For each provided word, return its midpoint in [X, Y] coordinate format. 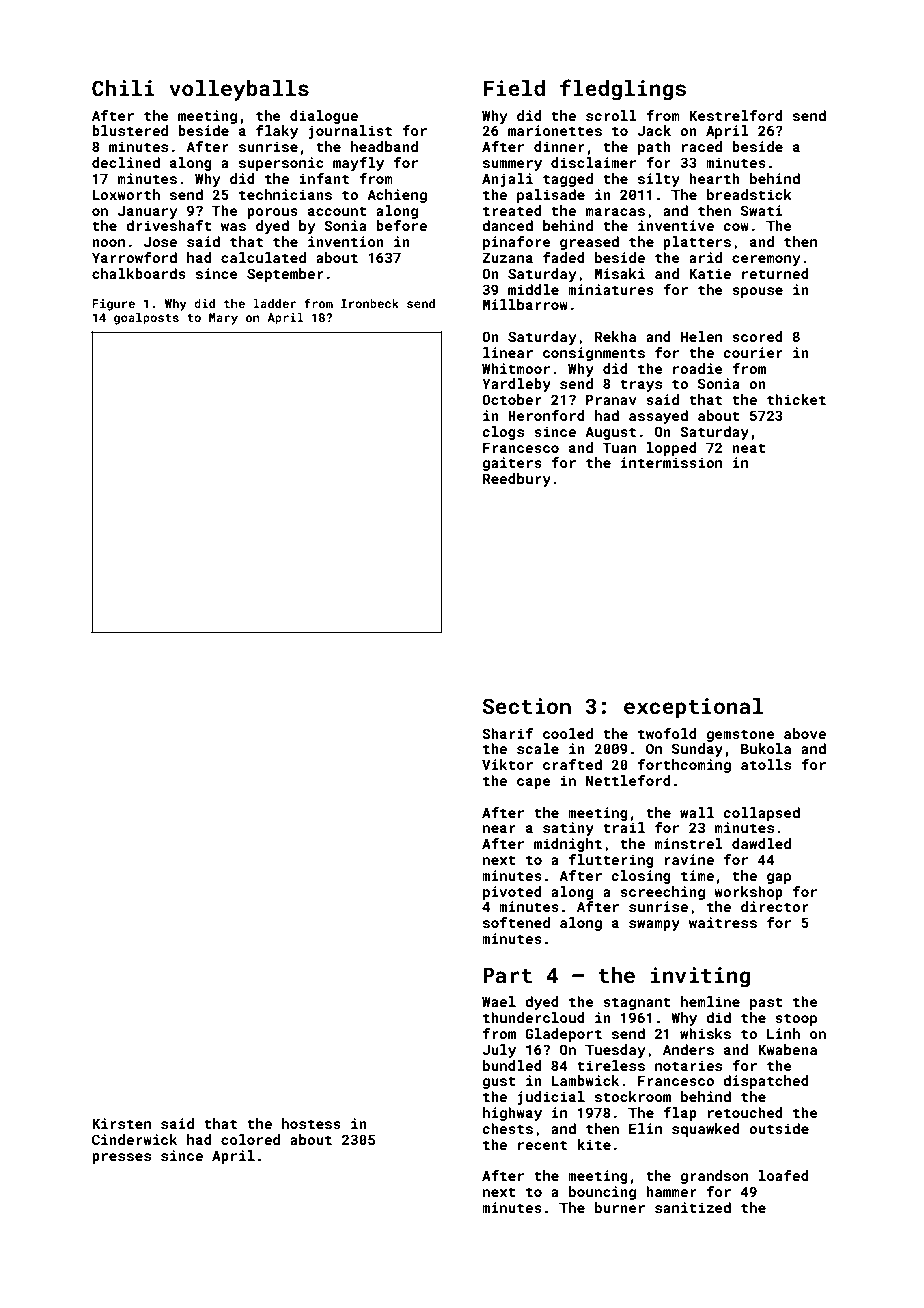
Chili [123, 88]
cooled [568, 733]
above [805, 733]
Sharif [507, 733]
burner [620, 1207]
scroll [611, 115]
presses [121, 1158]
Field [514, 88]
